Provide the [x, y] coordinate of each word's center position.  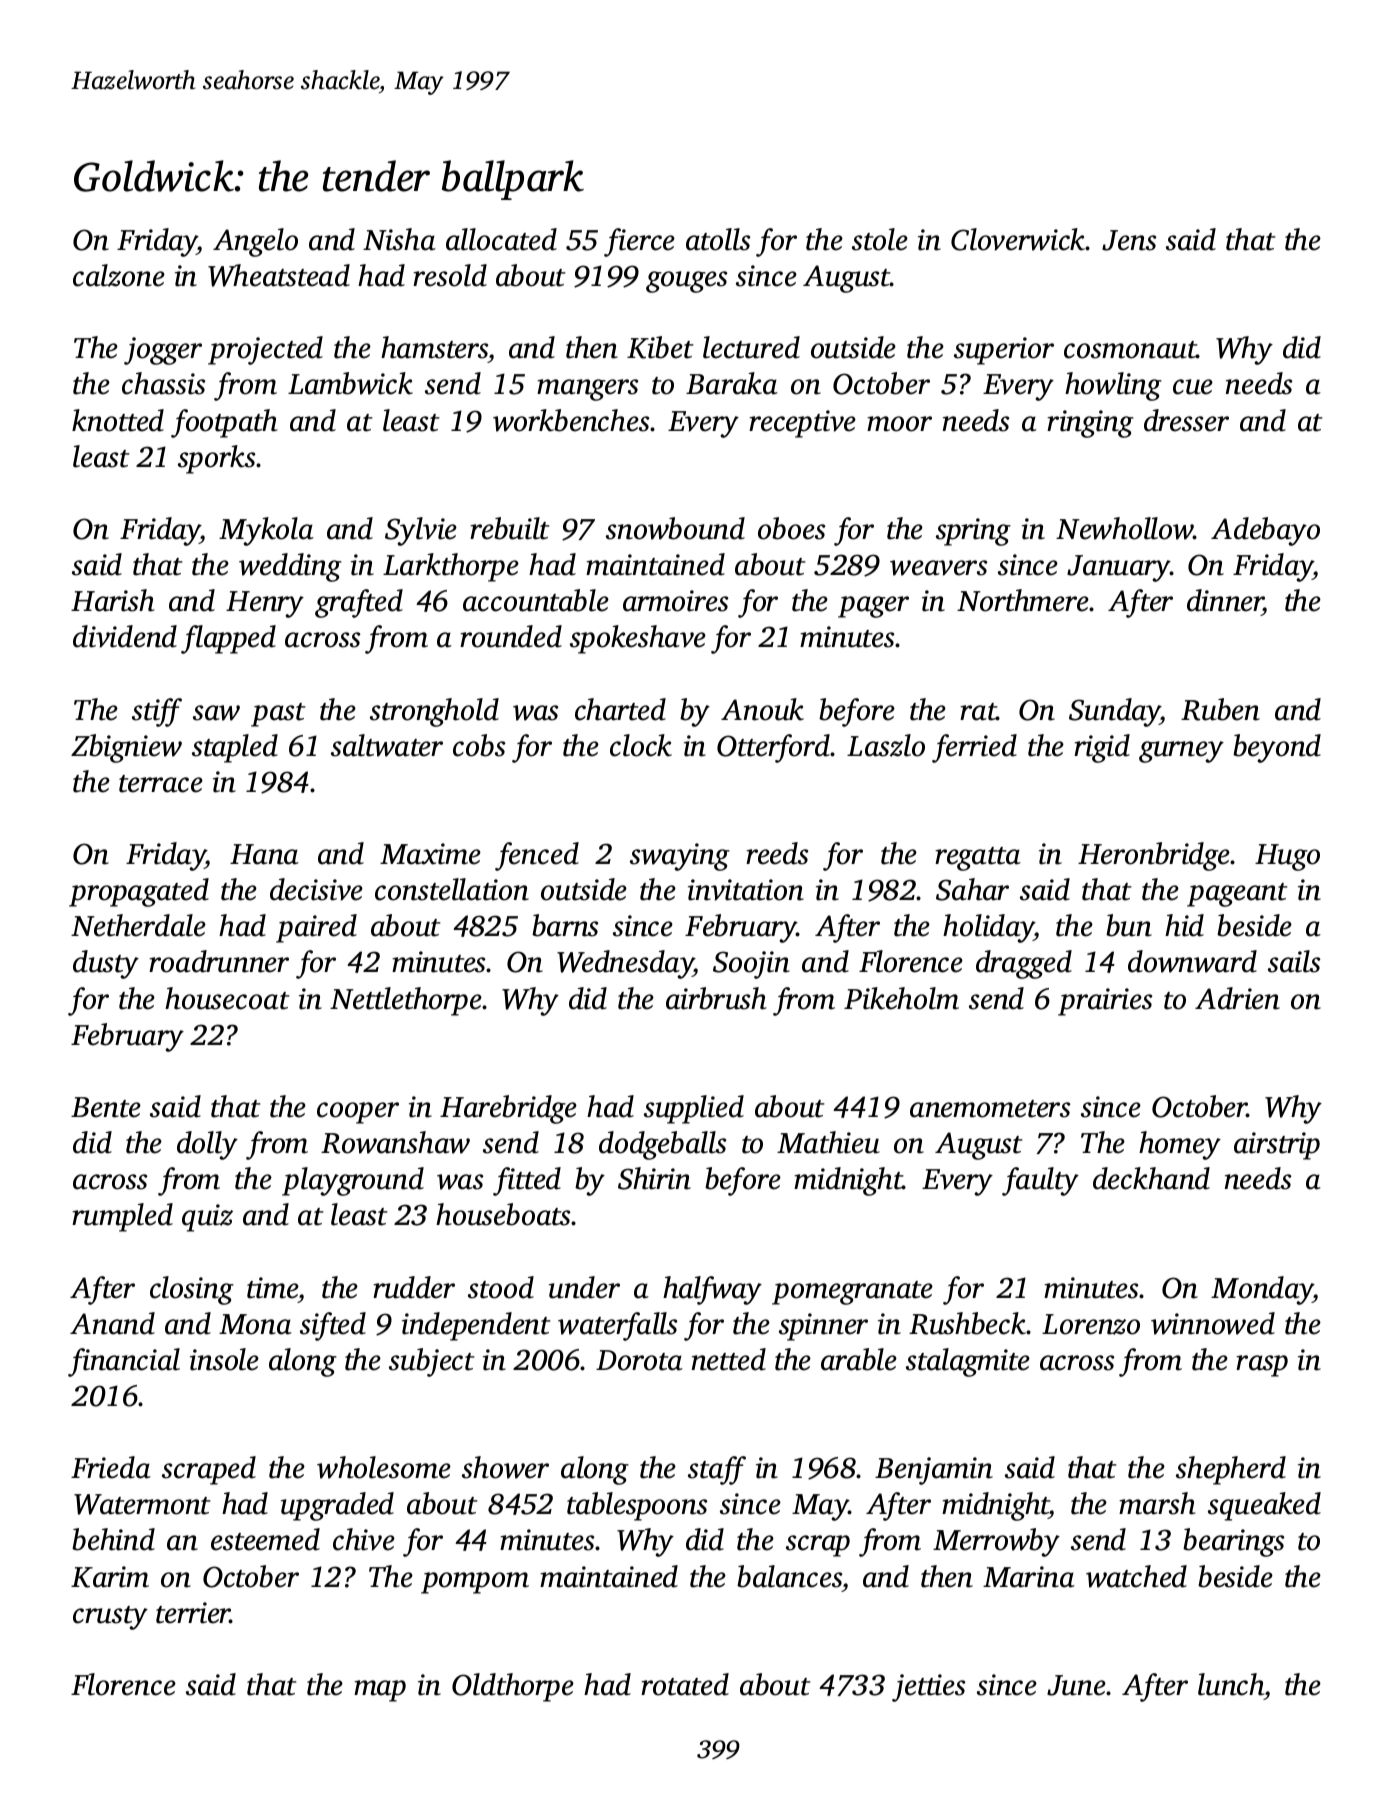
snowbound [675, 528]
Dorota [639, 1360]
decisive [316, 889]
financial [124, 1362]
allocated [501, 239]
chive [364, 1539]
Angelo [255, 242]
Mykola [266, 531]
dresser [1186, 420]
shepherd [1231, 1470]
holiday [988, 928]
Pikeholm [901, 998]
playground [353, 1181]
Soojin [751, 965]
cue [1193, 387]
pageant [1237, 895]
